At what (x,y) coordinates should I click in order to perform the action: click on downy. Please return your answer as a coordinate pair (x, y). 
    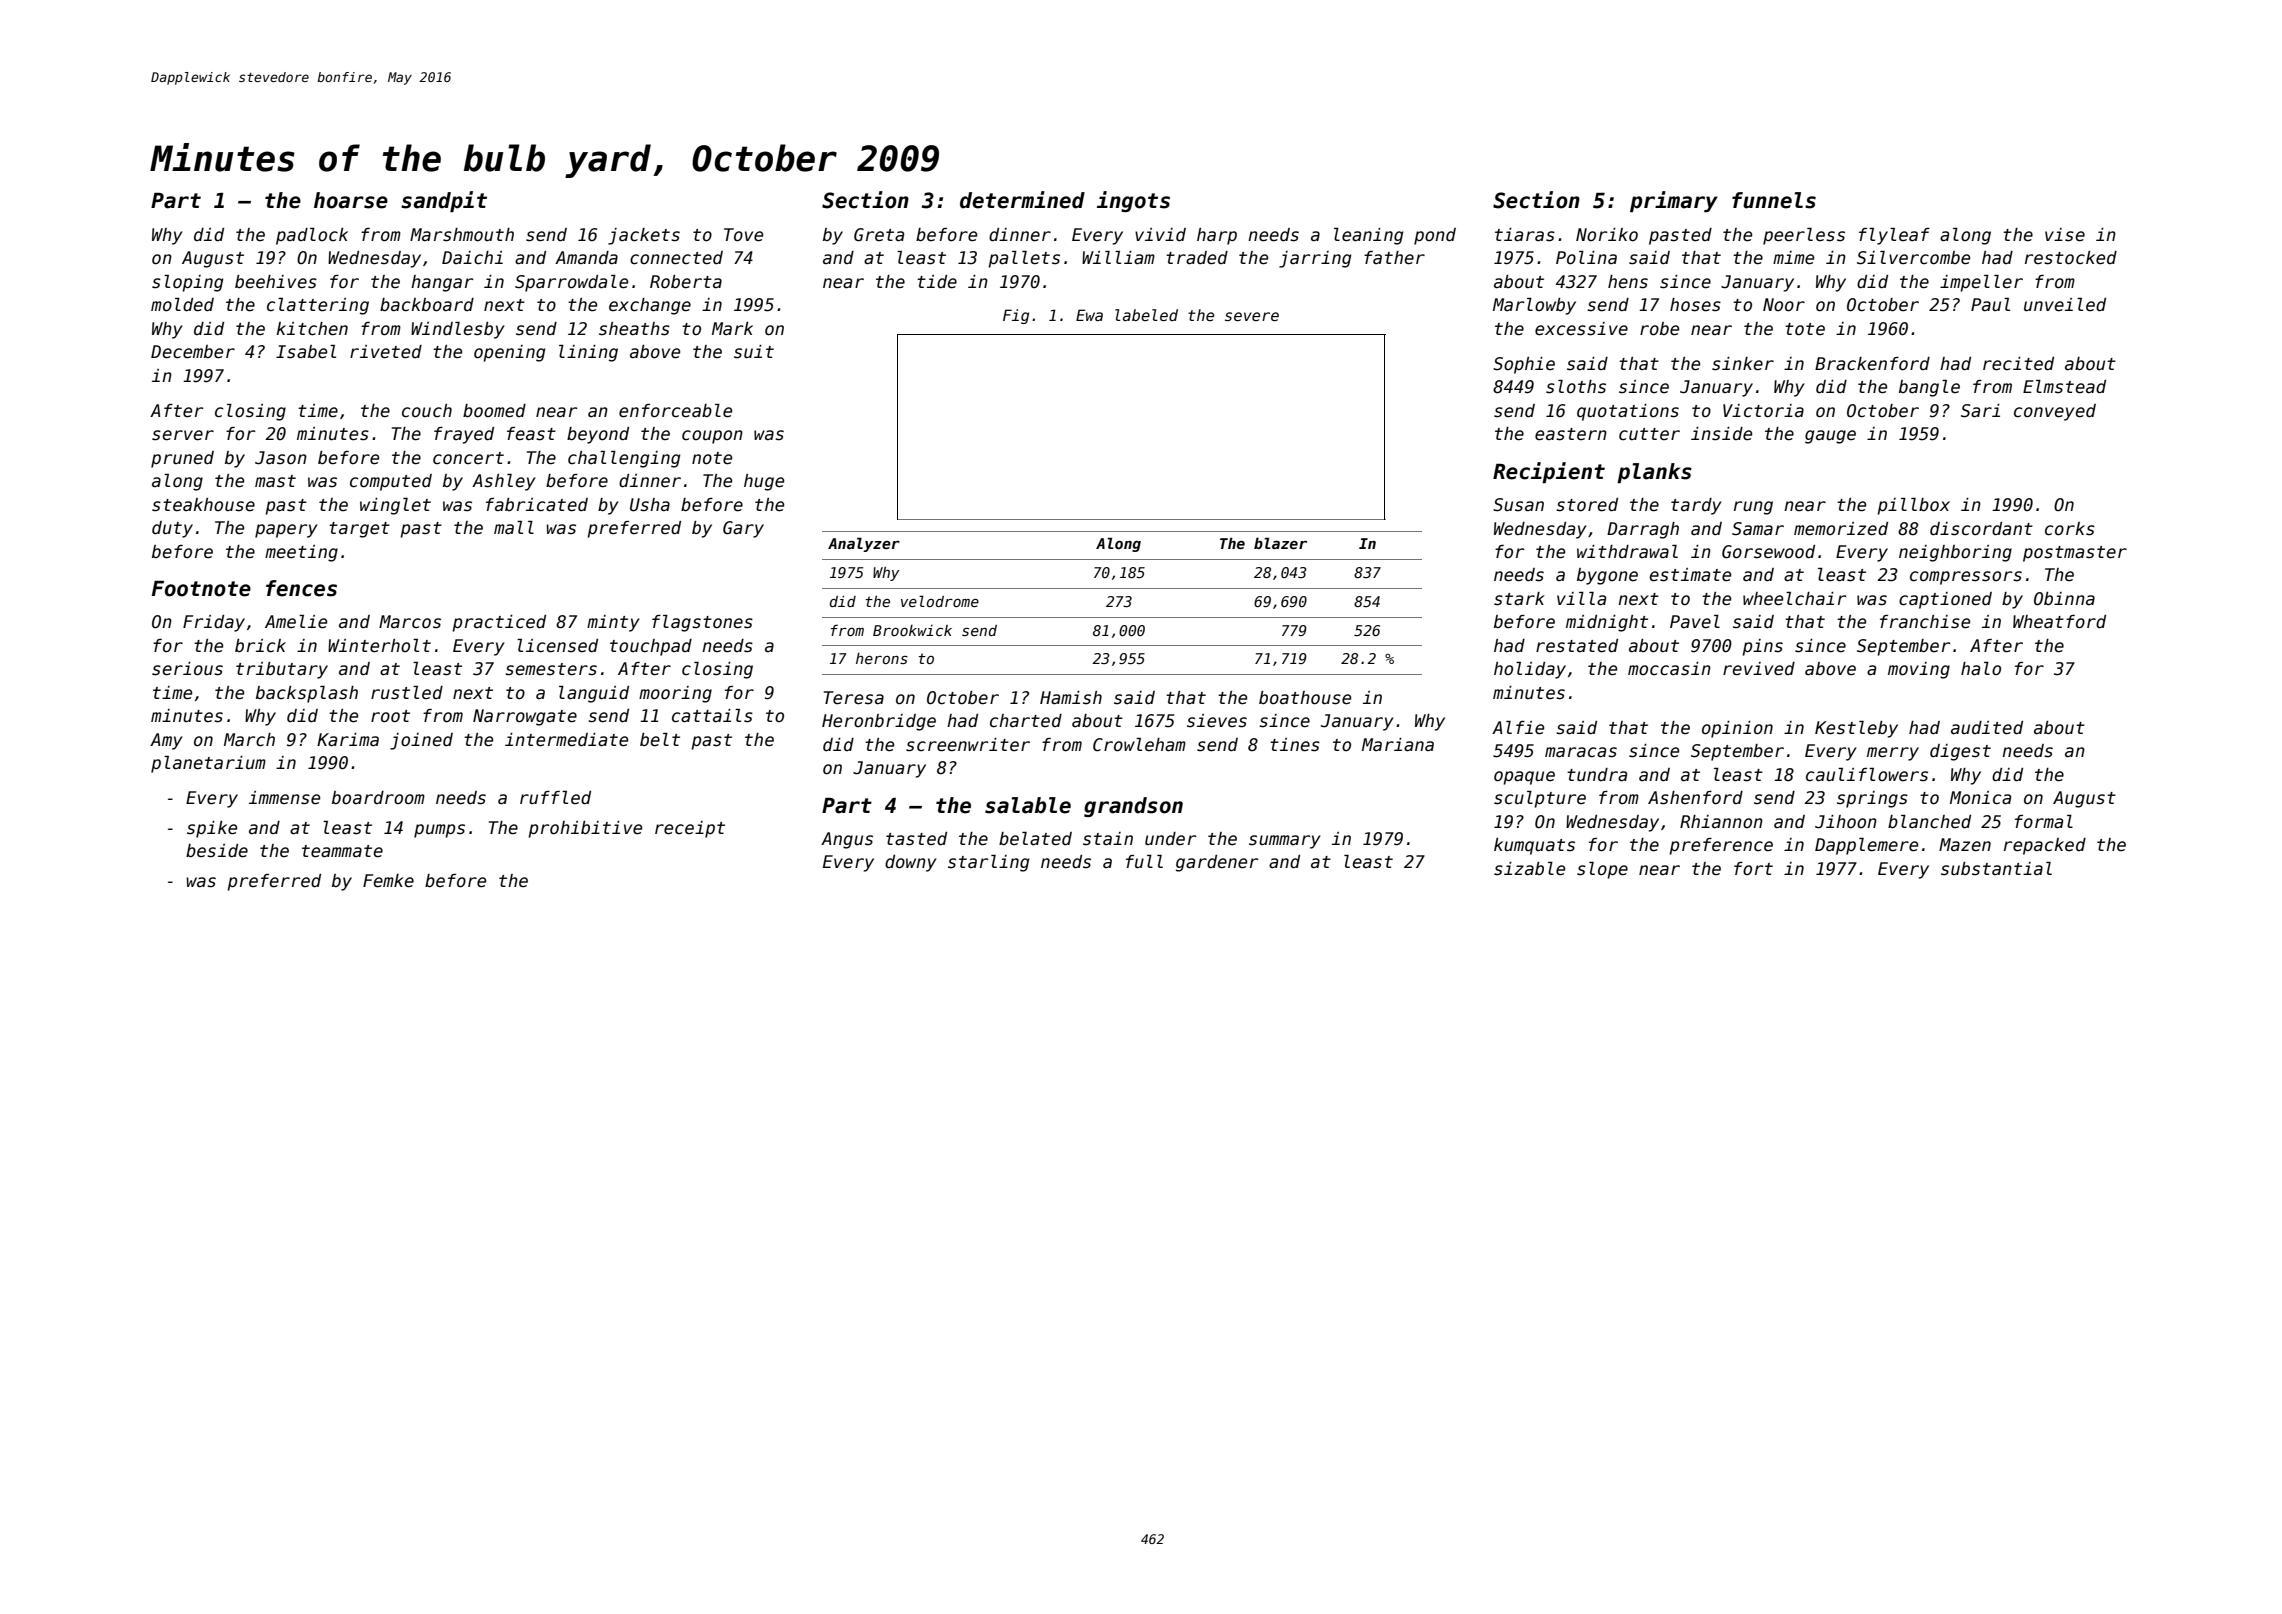
    Looking at the image, I should click on (911, 863).
